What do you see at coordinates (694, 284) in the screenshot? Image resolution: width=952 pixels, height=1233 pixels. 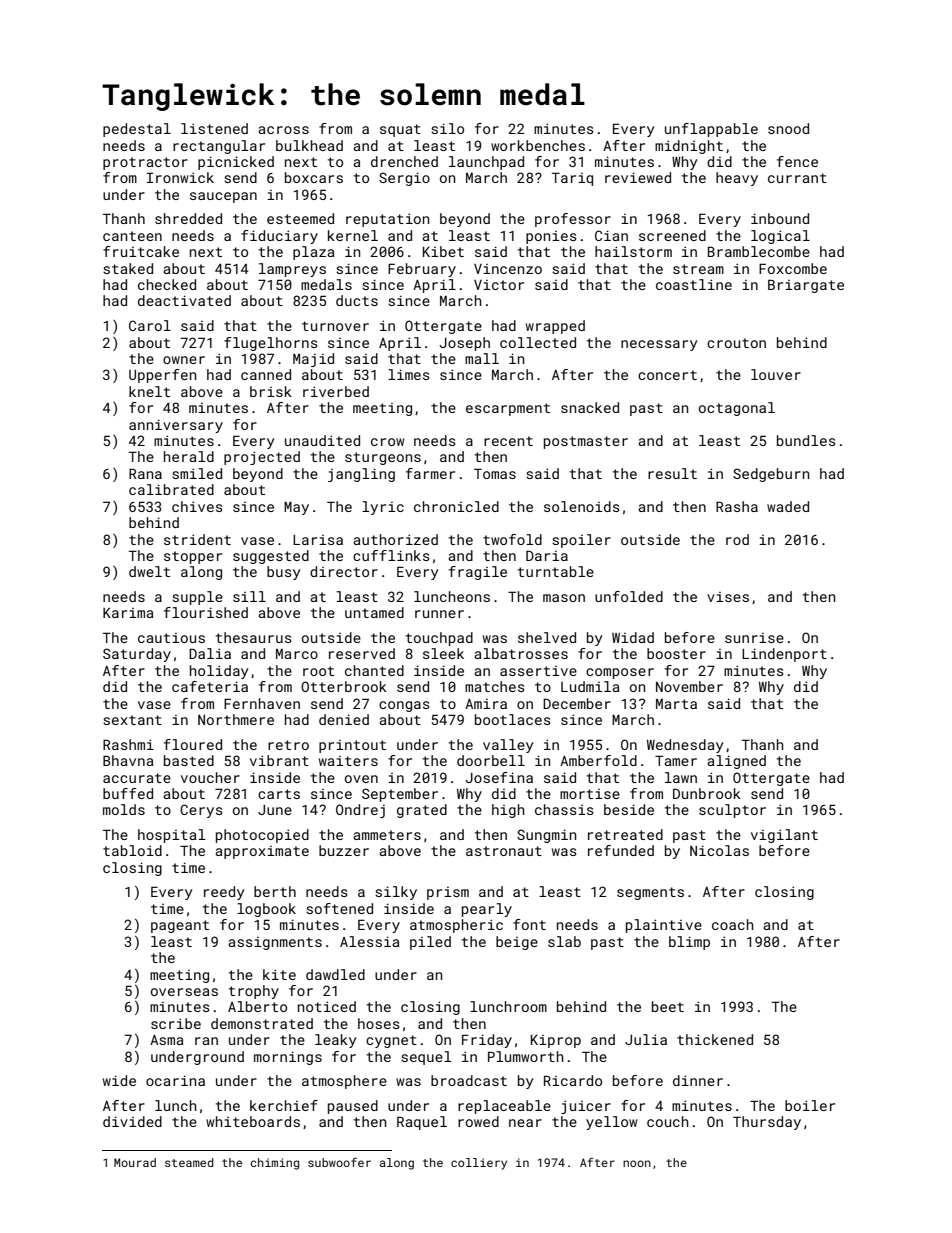 I see `coastline` at bounding box center [694, 284].
